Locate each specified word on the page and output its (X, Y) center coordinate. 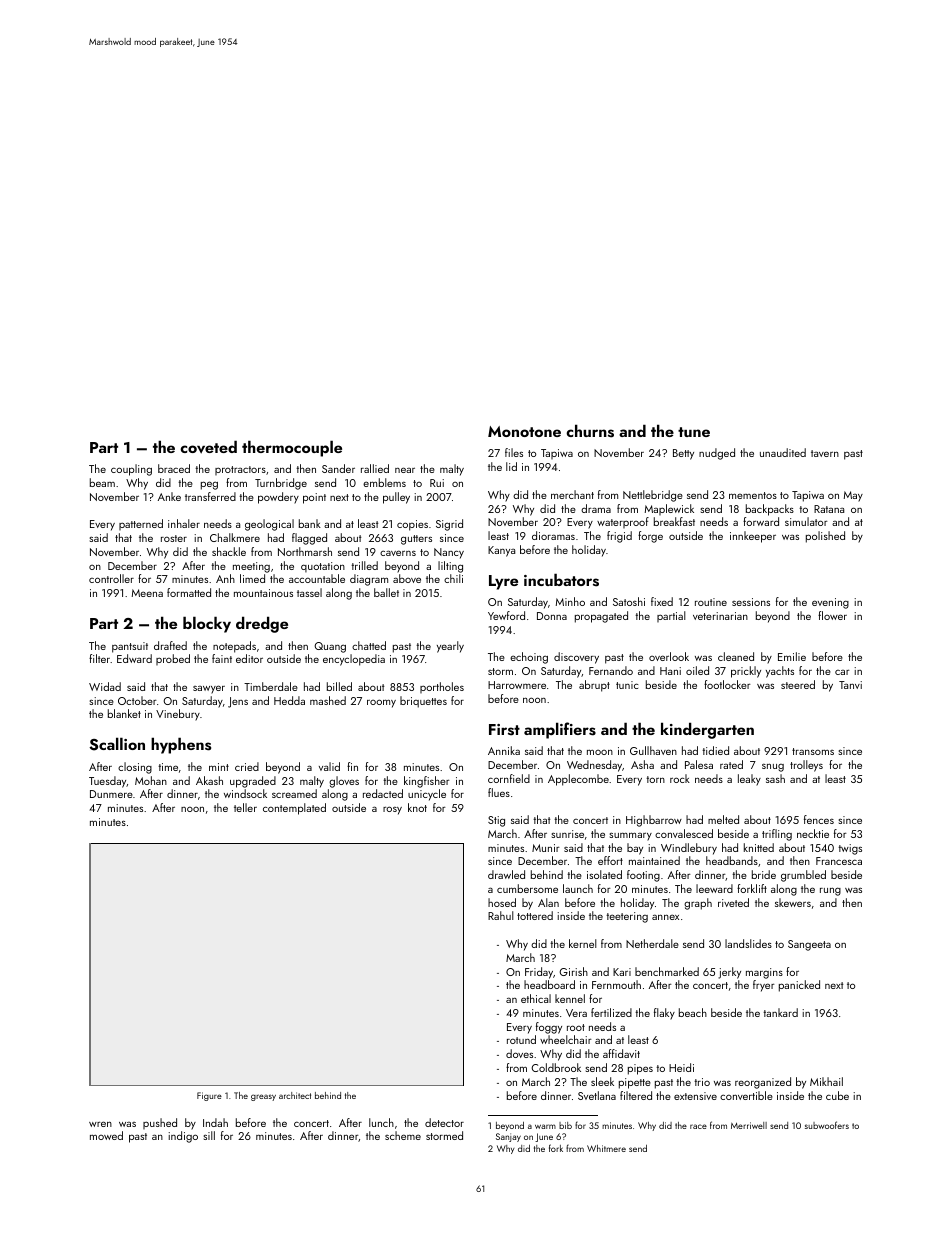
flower (832, 615)
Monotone (524, 431)
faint (222, 658)
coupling (131, 470)
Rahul (501, 915)
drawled (506, 874)
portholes (442, 687)
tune (694, 432)
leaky (749, 780)
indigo (183, 1137)
